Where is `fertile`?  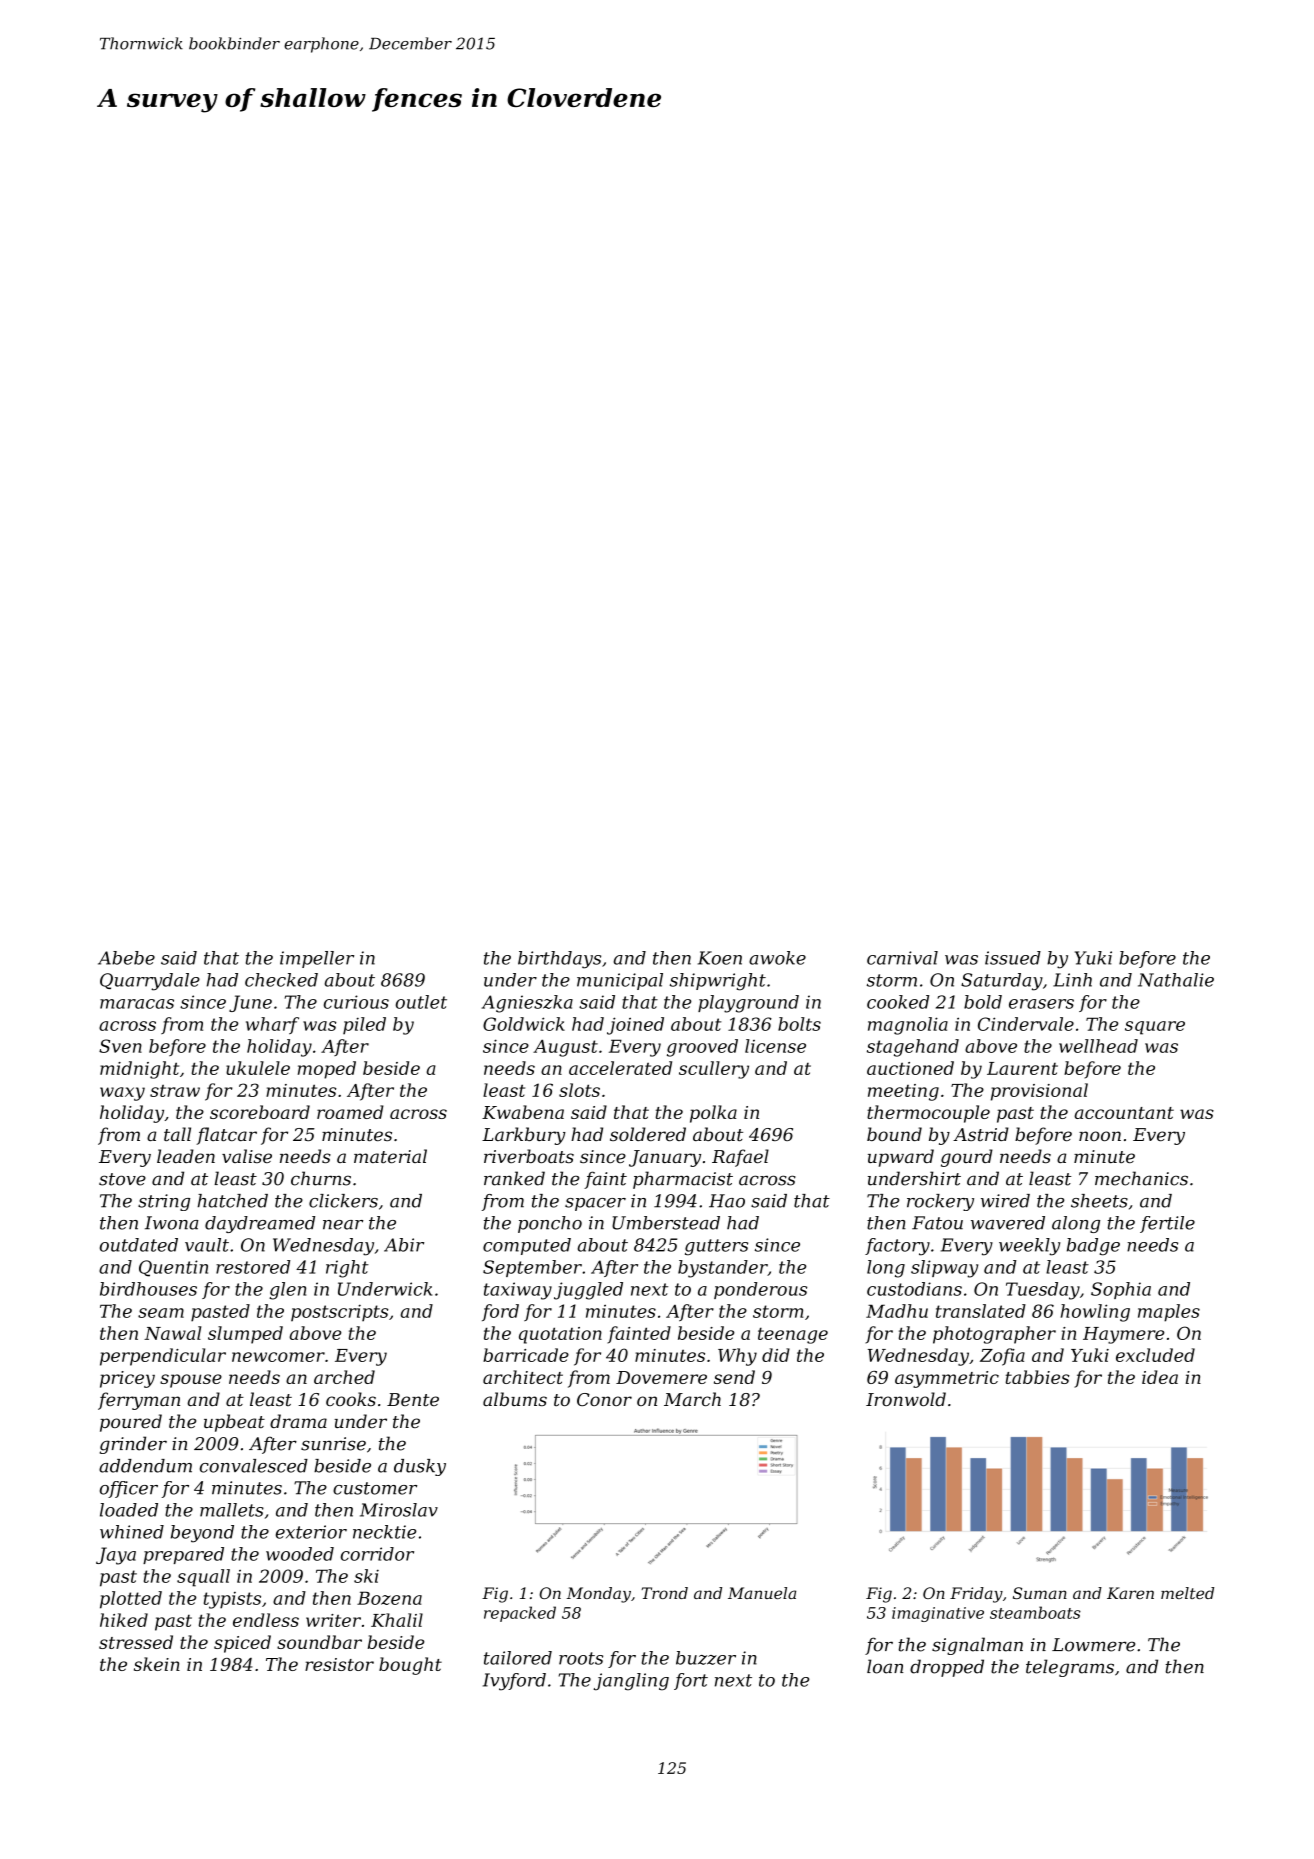 fertile is located at coordinates (1167, 1224).
